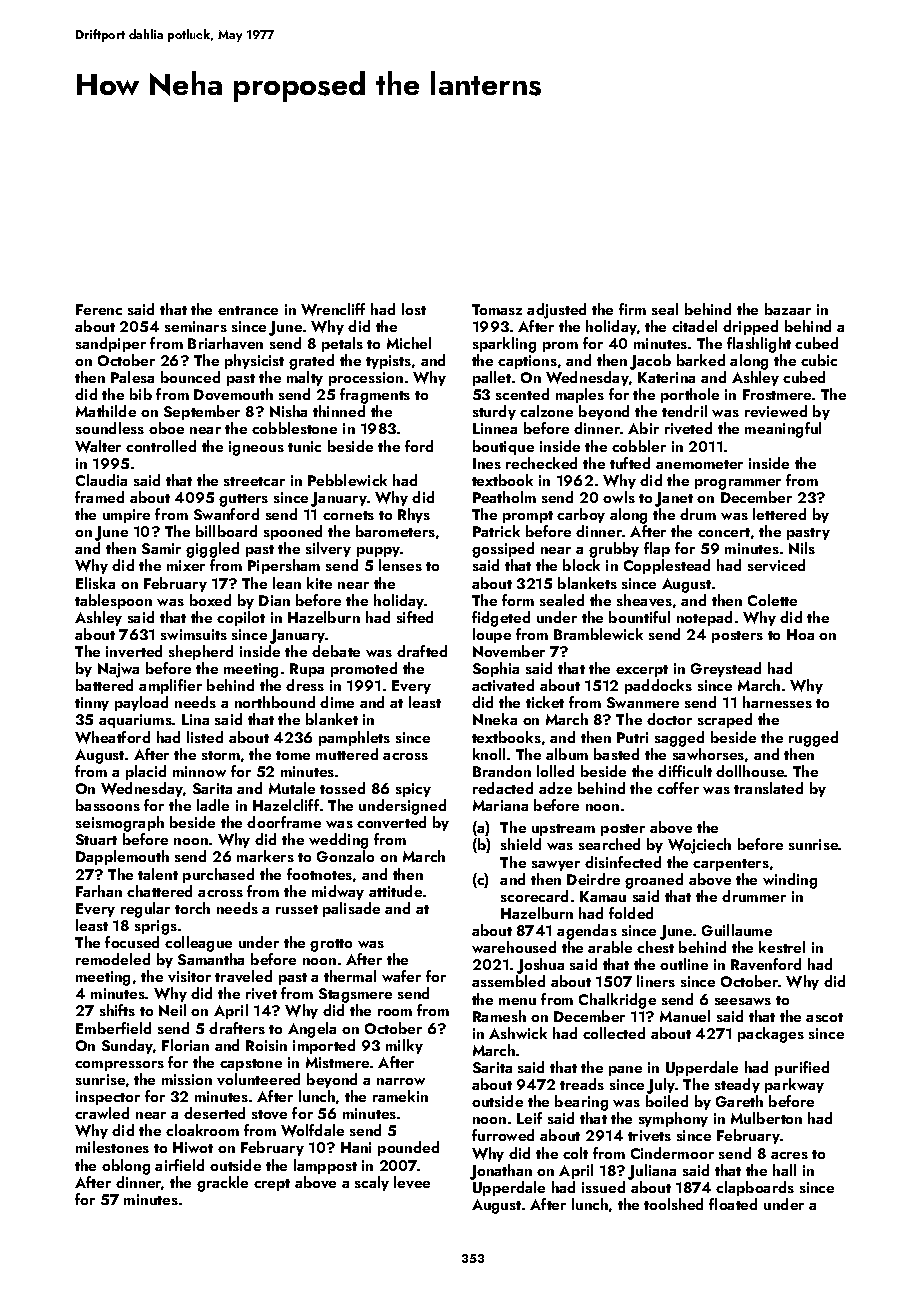  Describe the element at coordinates (673, 1204) in the document. I see `toolshed` at that location.
